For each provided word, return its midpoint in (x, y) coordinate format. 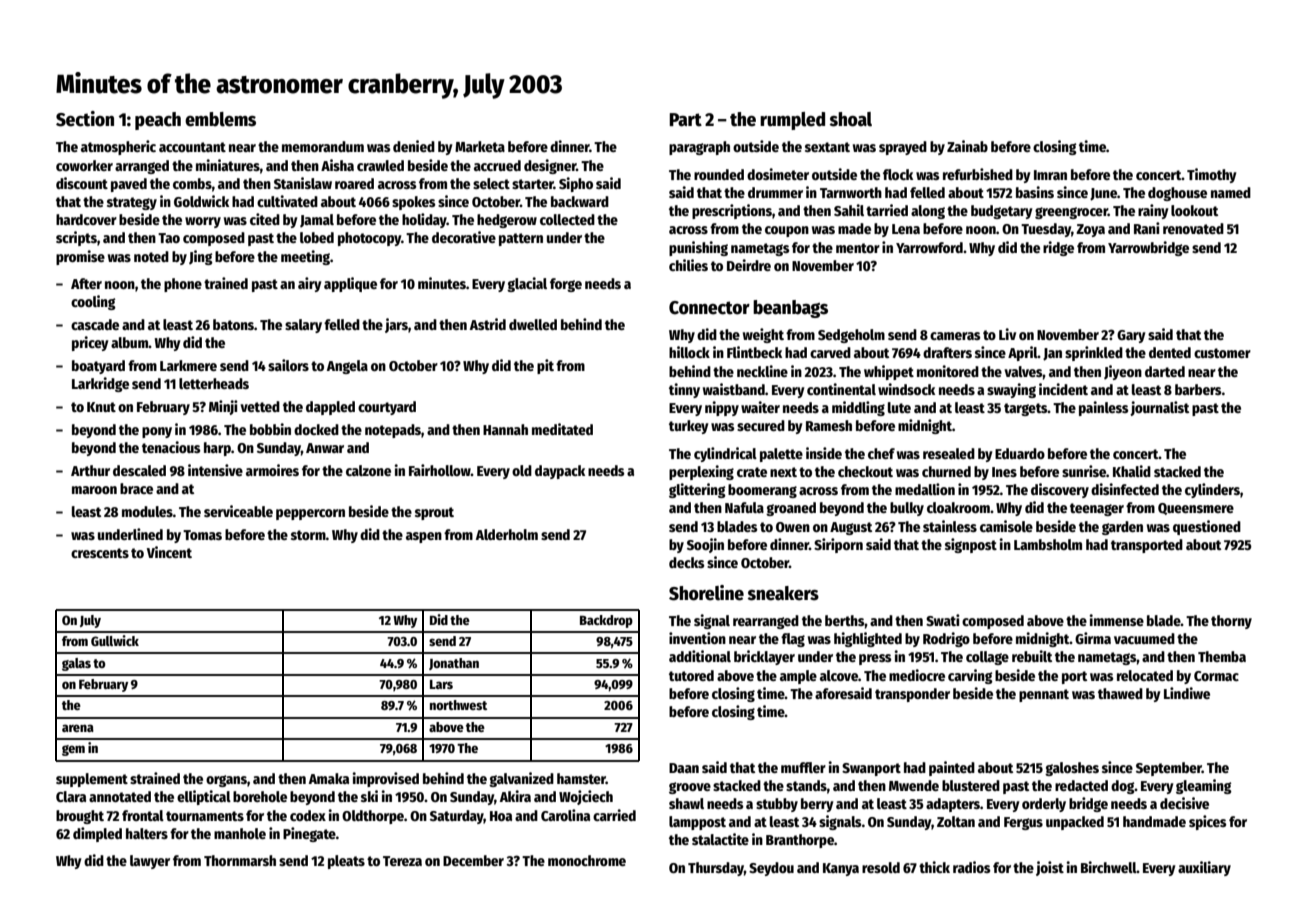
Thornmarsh (240, 860)
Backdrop (606, 621)
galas (76, 664)
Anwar (325, 448)
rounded (719, 174)
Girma (1093, 638)
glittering (697, 490)
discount (82, 183)
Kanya (841, 869)
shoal (851, 119)
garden (1122, 528)
